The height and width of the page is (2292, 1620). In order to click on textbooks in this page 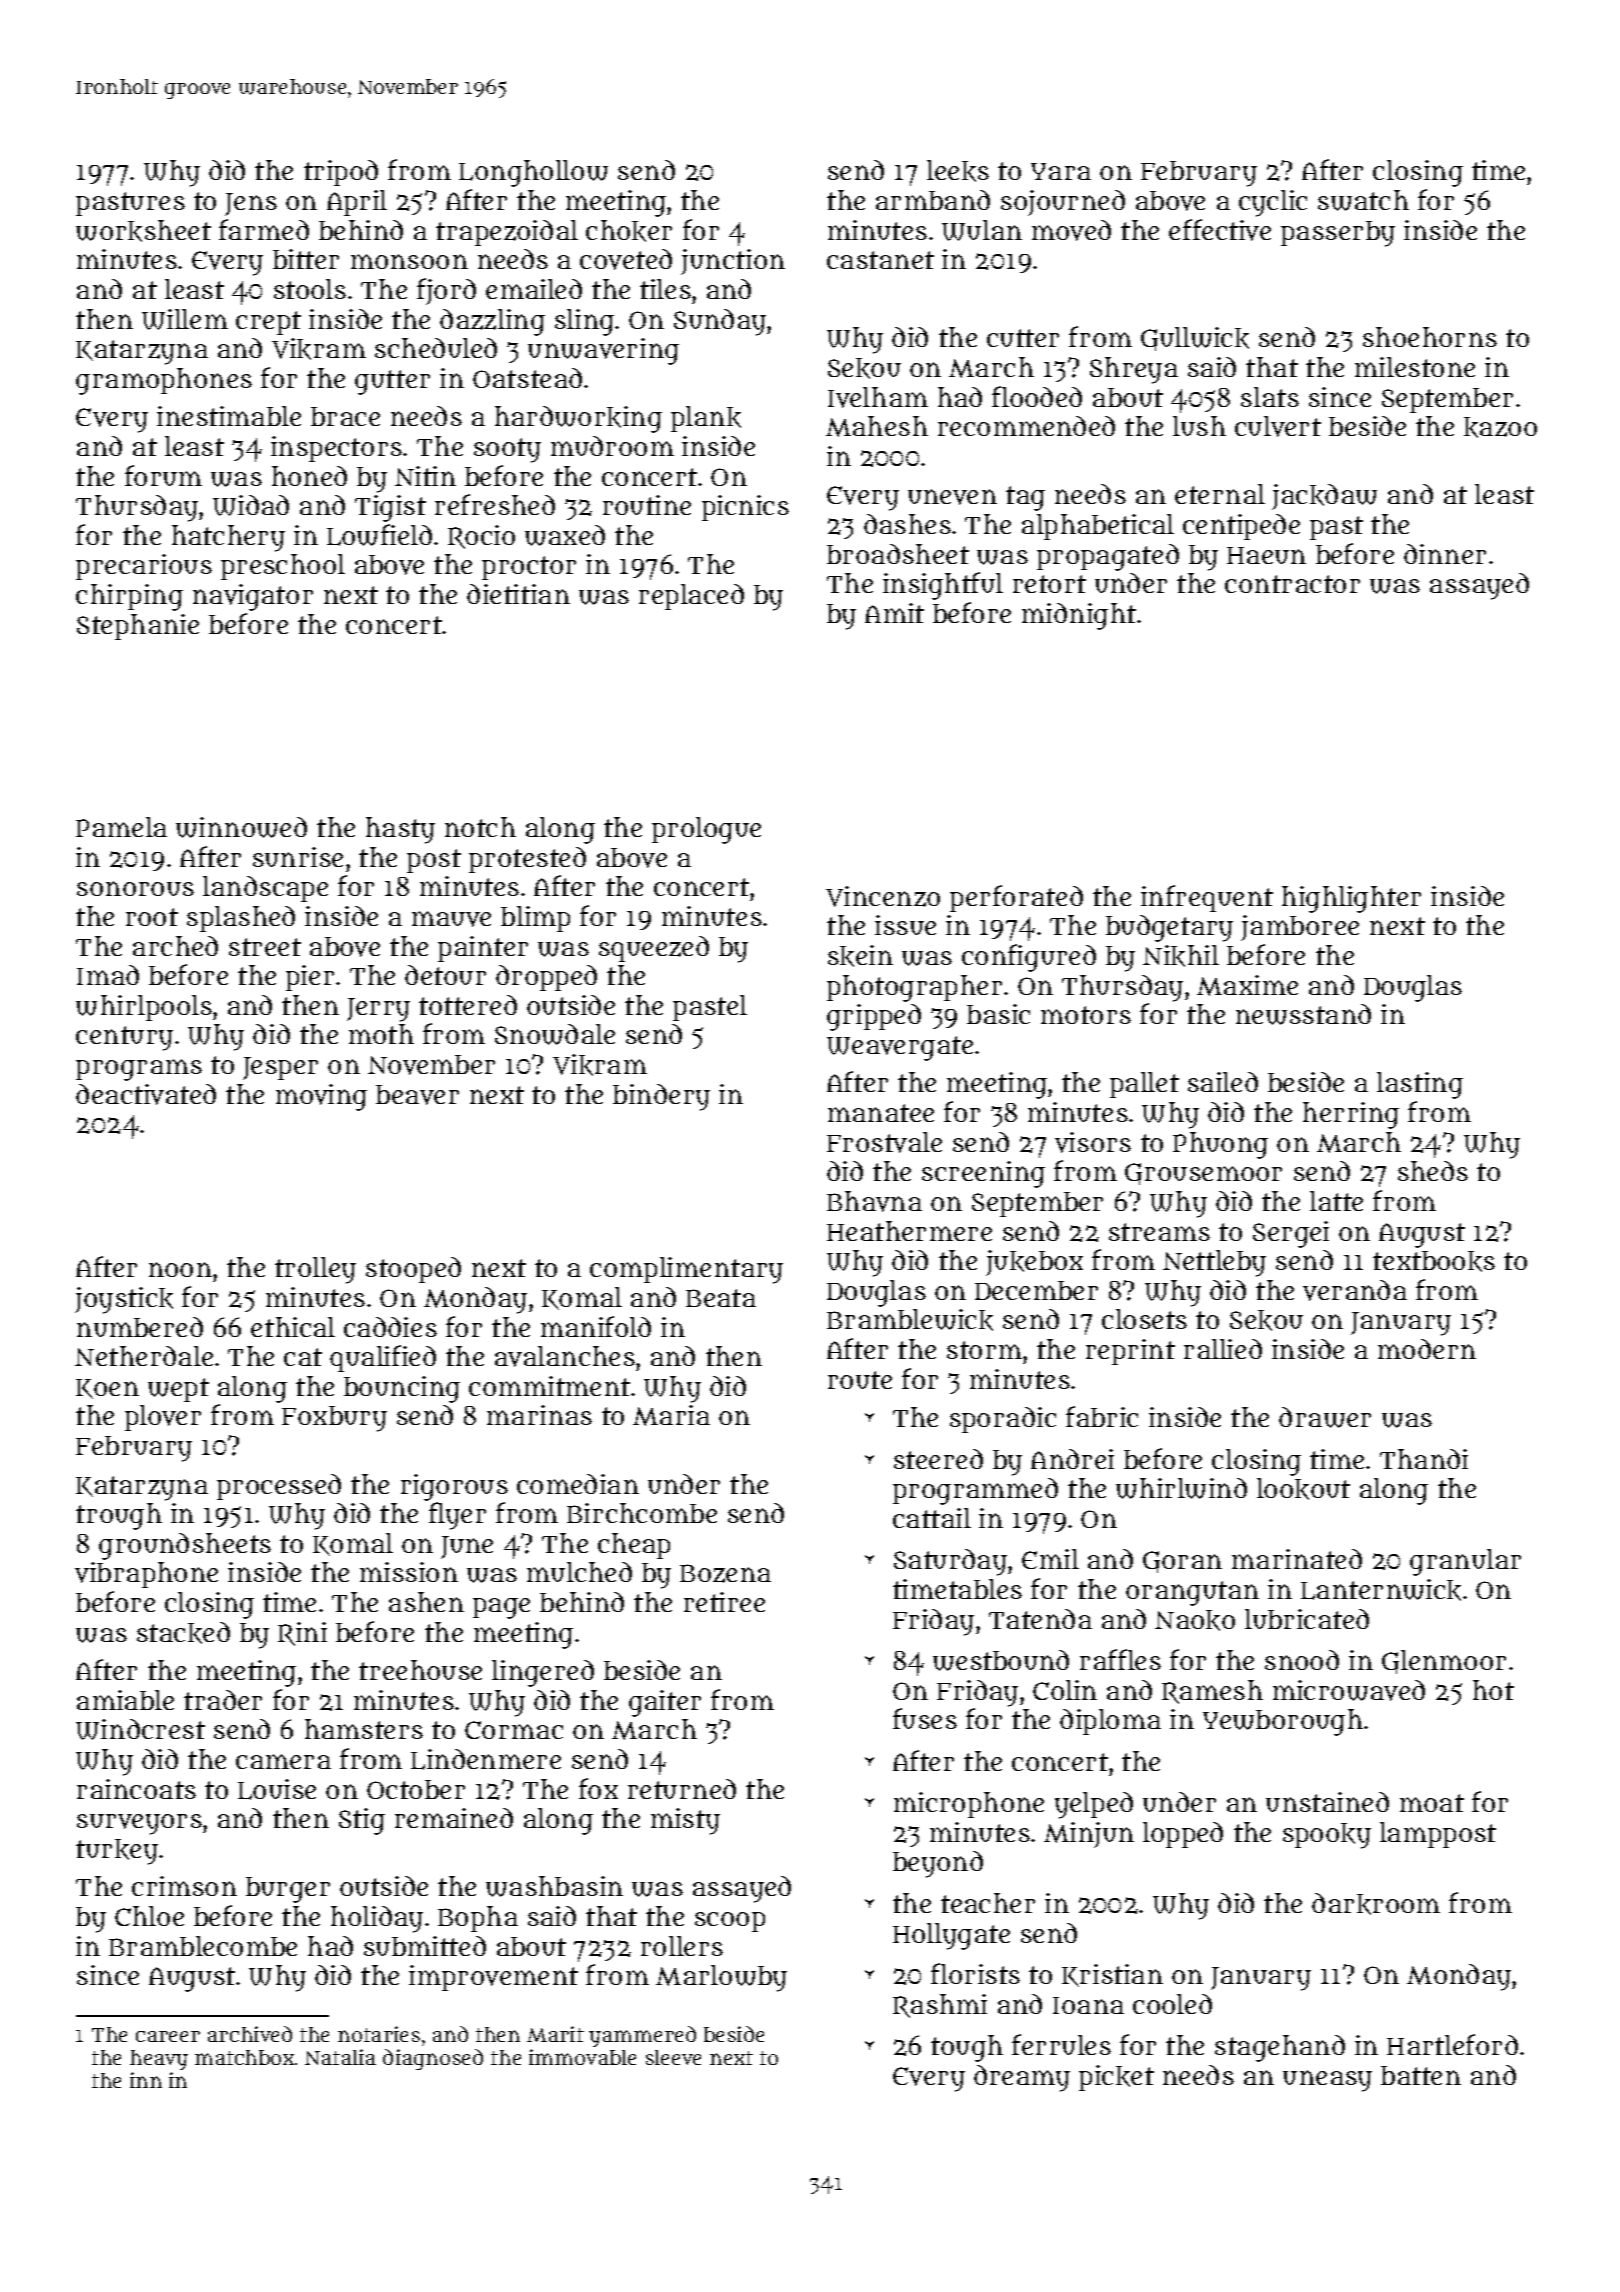, I will do `click(1434, 1261)`.
